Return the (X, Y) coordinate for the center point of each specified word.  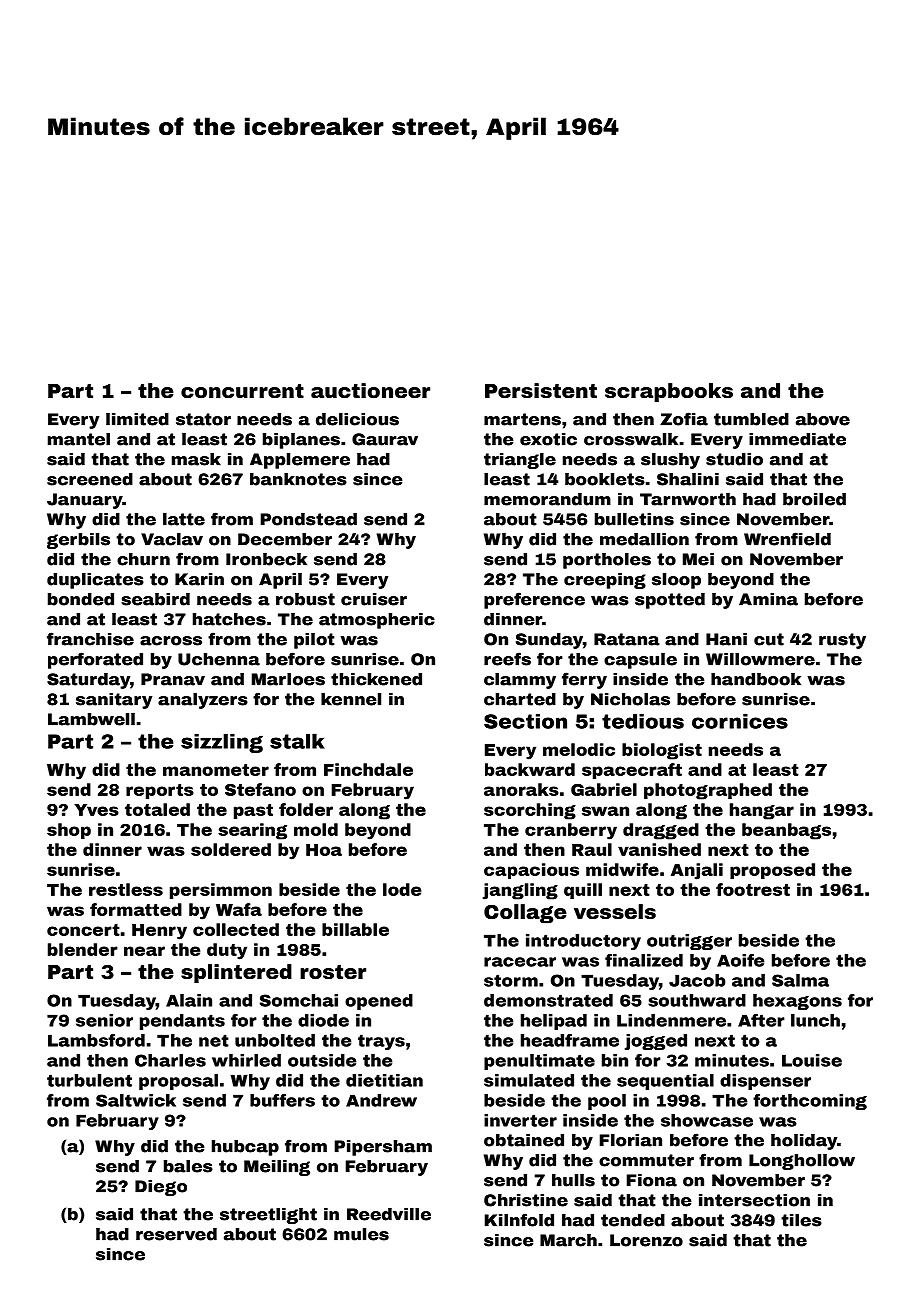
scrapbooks (669, 392)
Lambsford (96, 1040)
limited (137, 419)
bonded (81, 599)
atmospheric (377, 621)
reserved (176, 1234)
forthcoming (810, 1102)
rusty (842, 641)
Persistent (541, 390)
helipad (554, 1022)
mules (361, 1234)
